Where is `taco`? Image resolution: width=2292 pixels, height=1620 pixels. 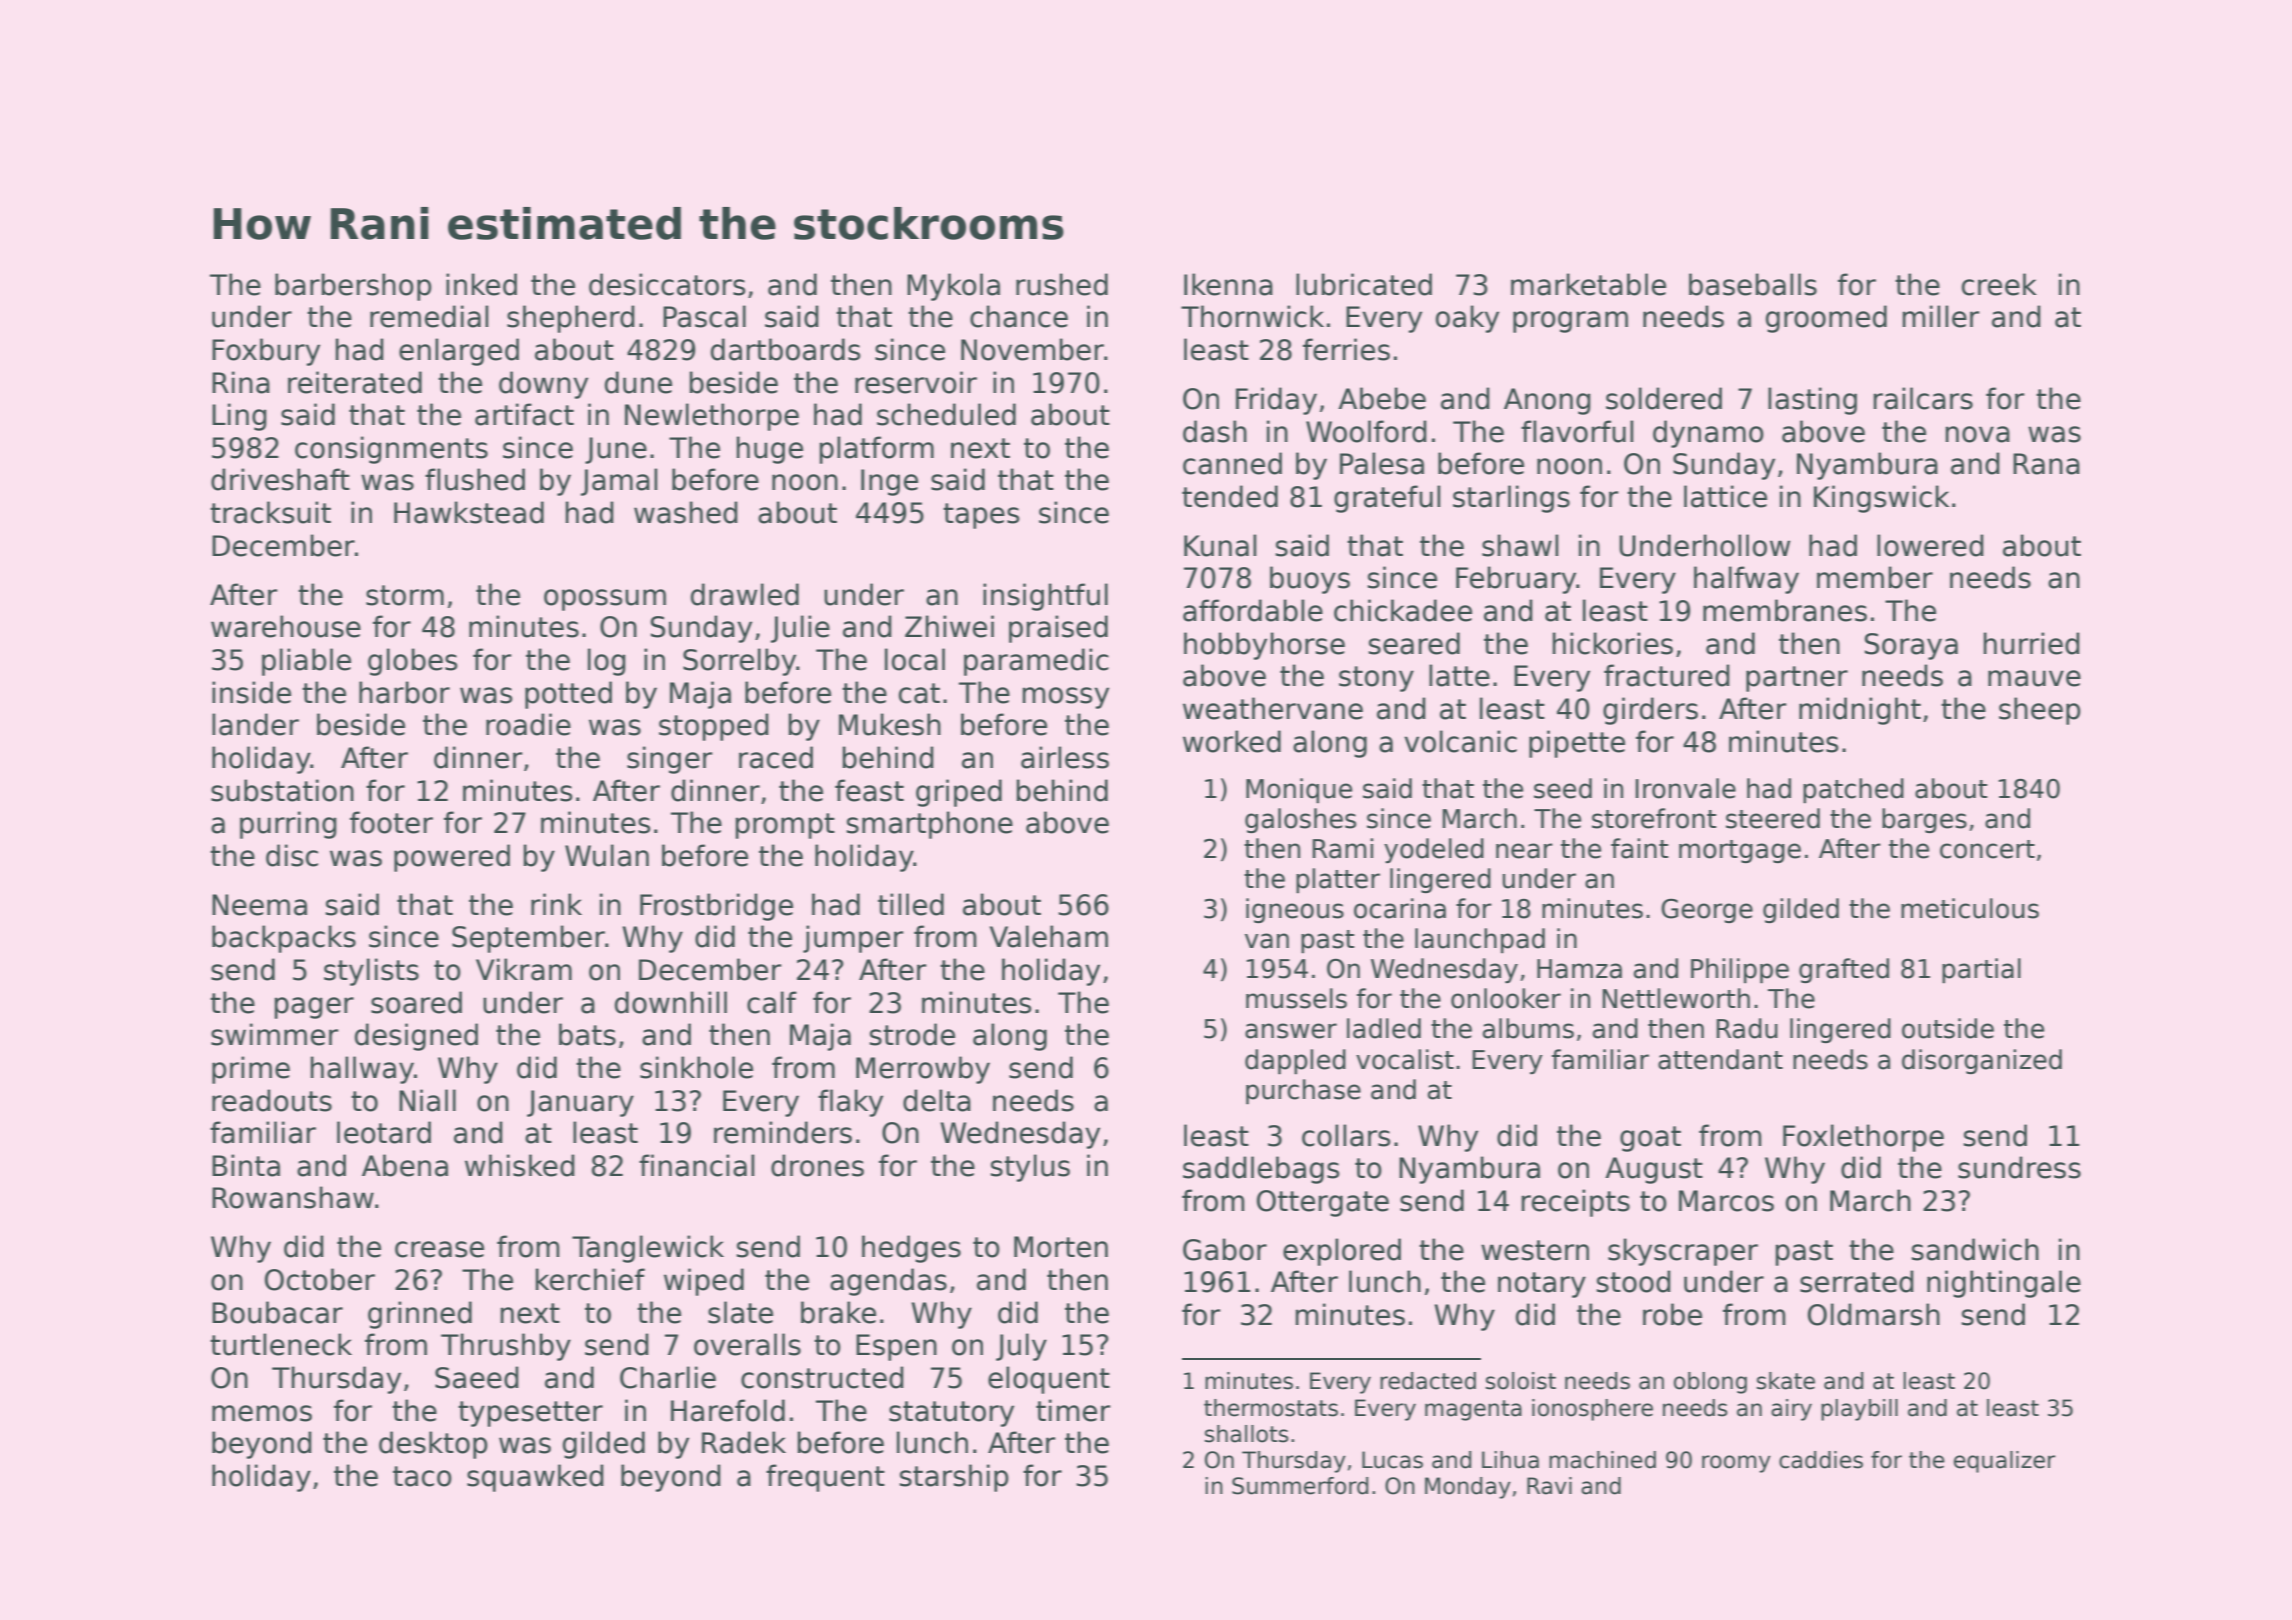
taco is located at coordinates (422, 1476).
